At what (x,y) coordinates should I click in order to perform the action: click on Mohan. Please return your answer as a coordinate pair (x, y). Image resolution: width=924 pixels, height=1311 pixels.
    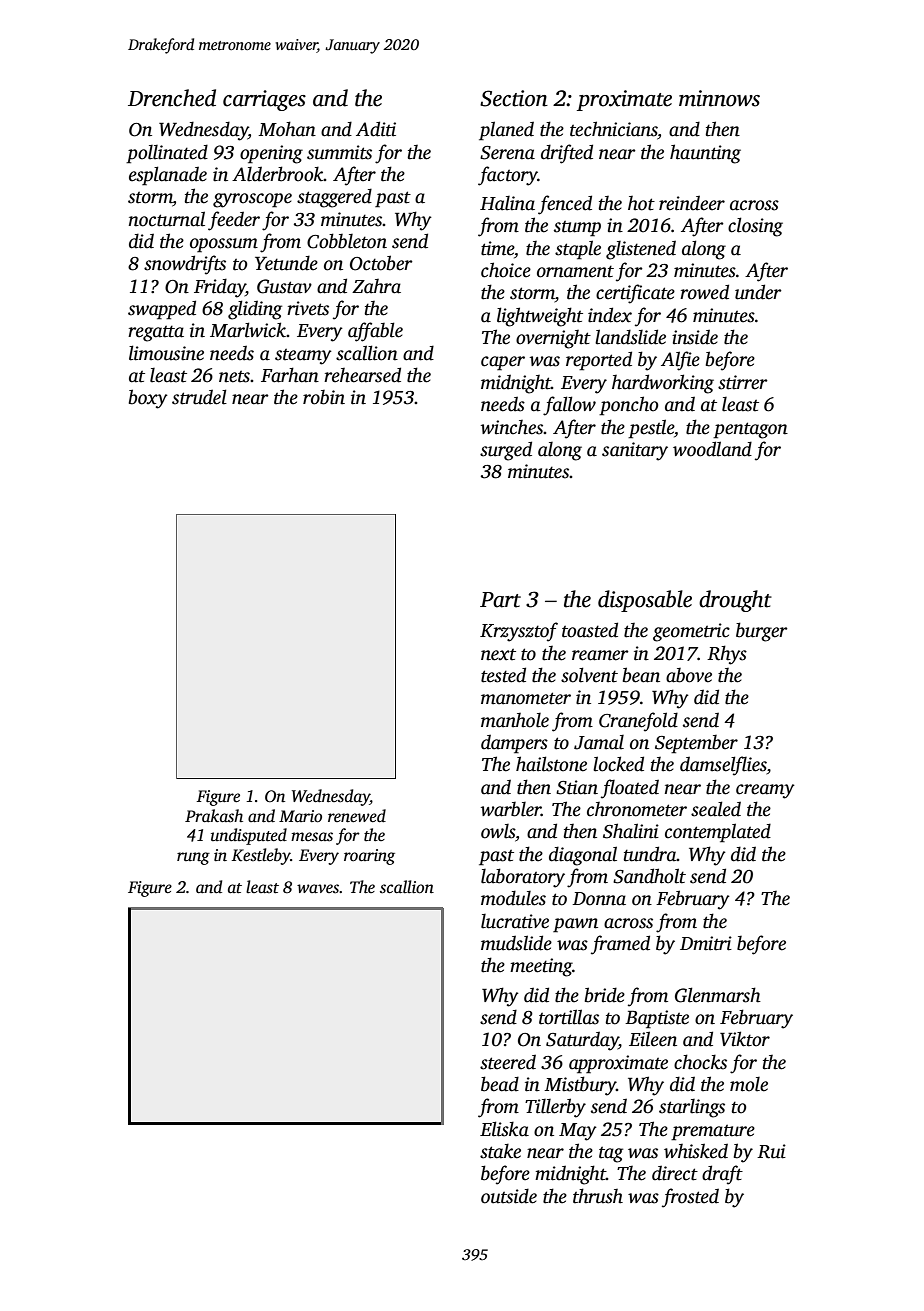
    Looking at the image, I should click on (287, 129).
